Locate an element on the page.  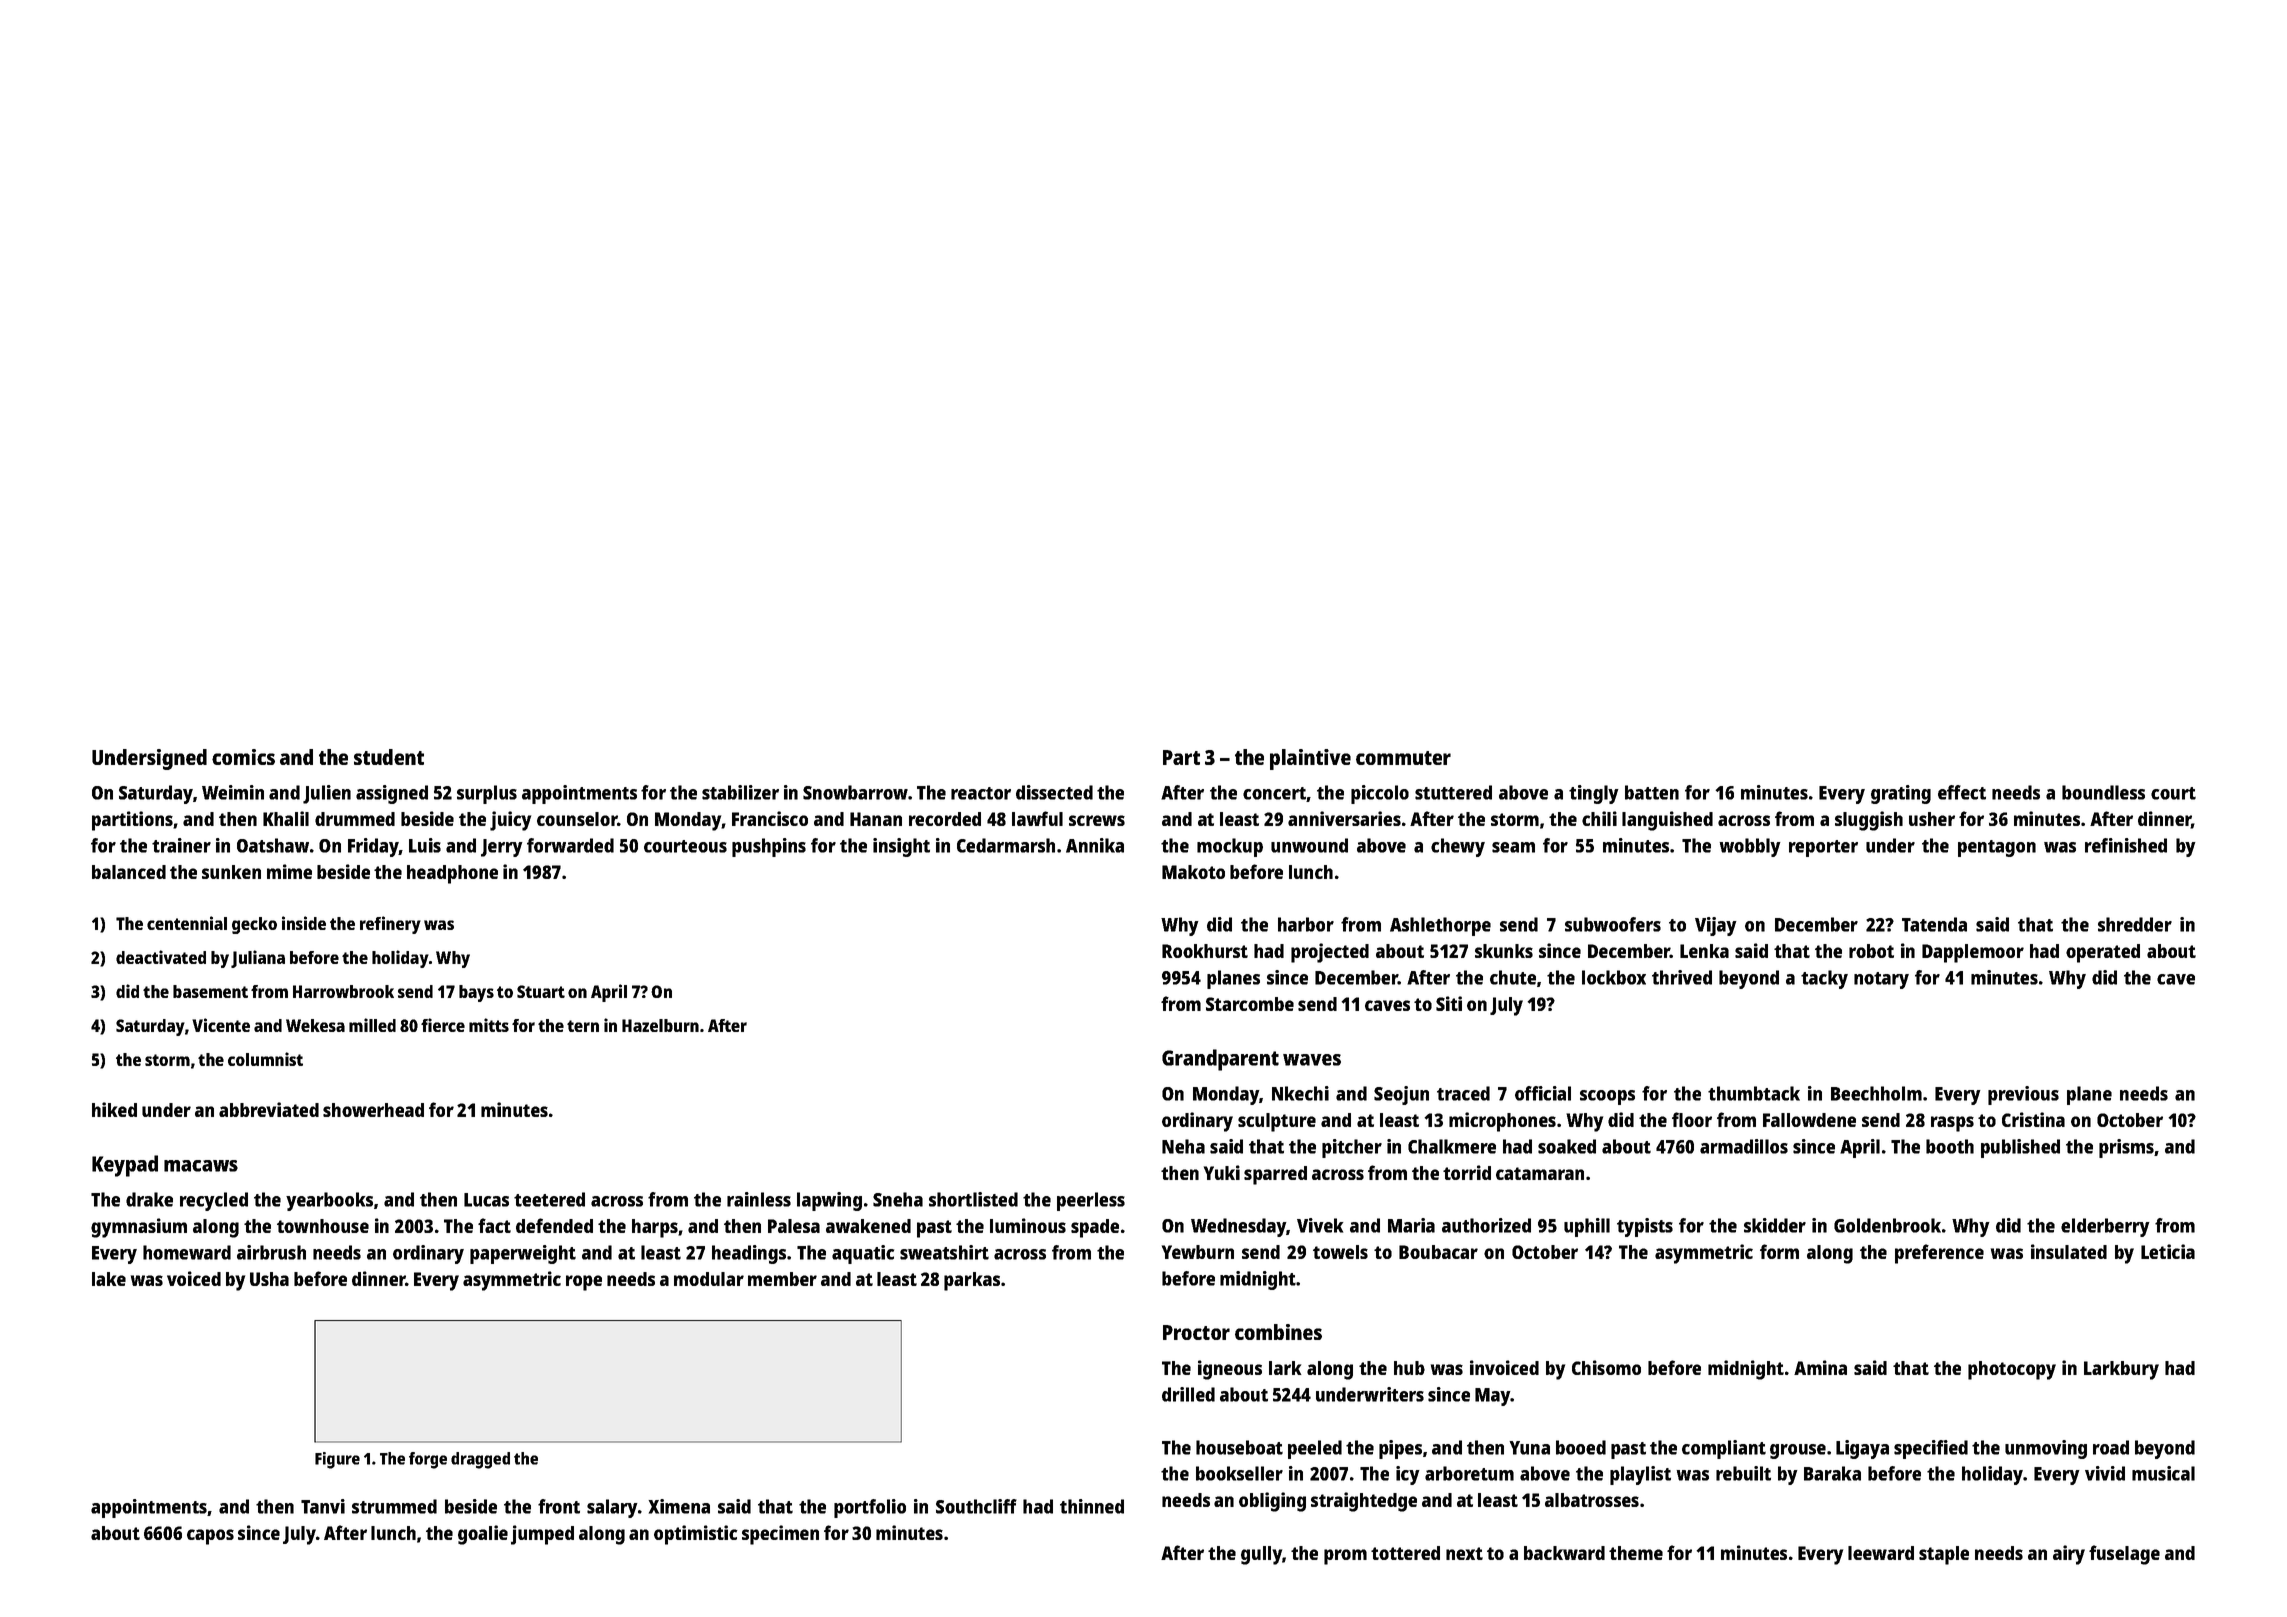
Weimin is located at coordinates (233, 792).
